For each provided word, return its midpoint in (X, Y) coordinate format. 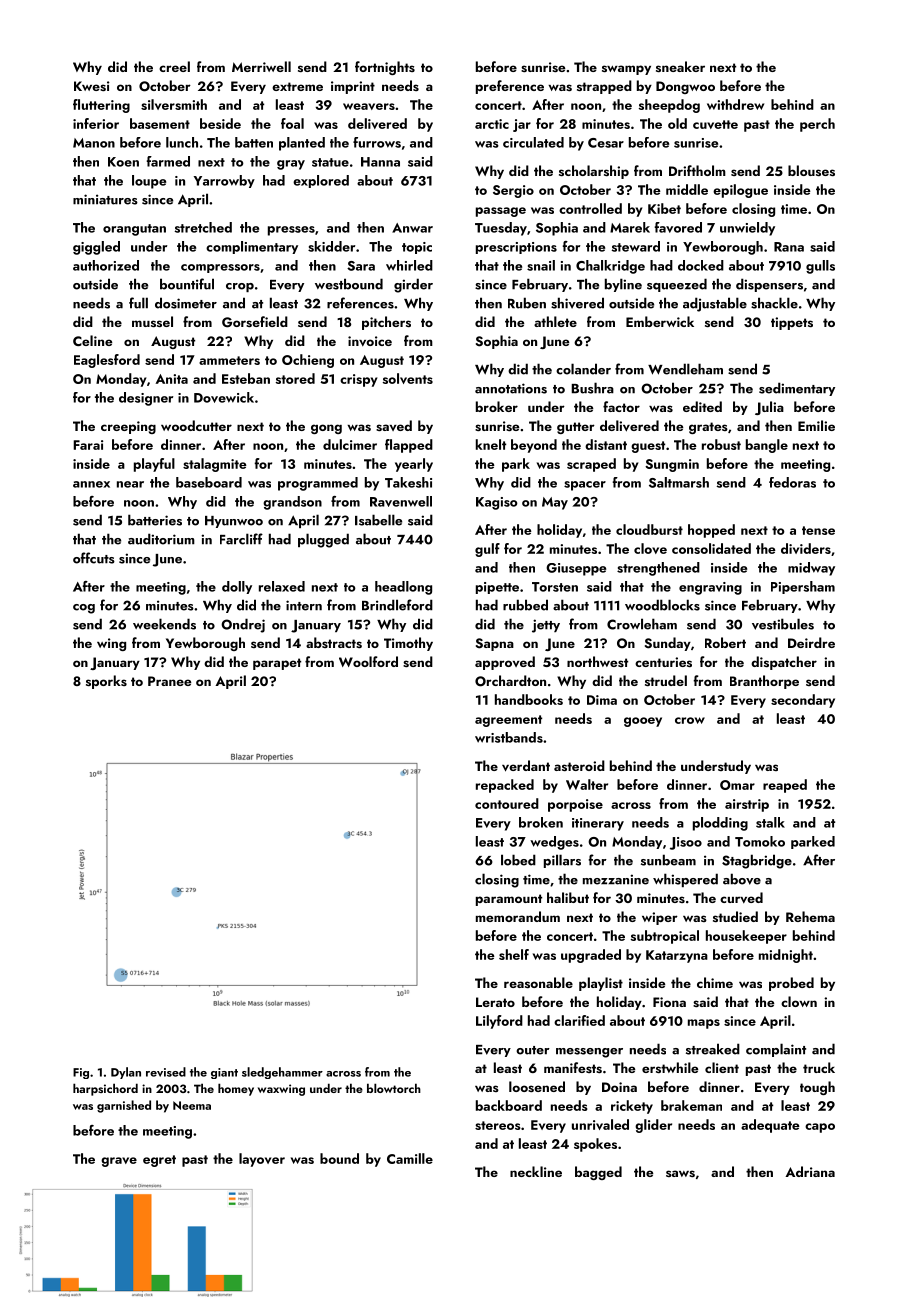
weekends (164, 624)
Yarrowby (224, 181)
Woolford (368, 661)
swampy (626, 70)
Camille (410, 1158)
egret (159, 1161)
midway (811, 569)
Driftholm (697, 170)
